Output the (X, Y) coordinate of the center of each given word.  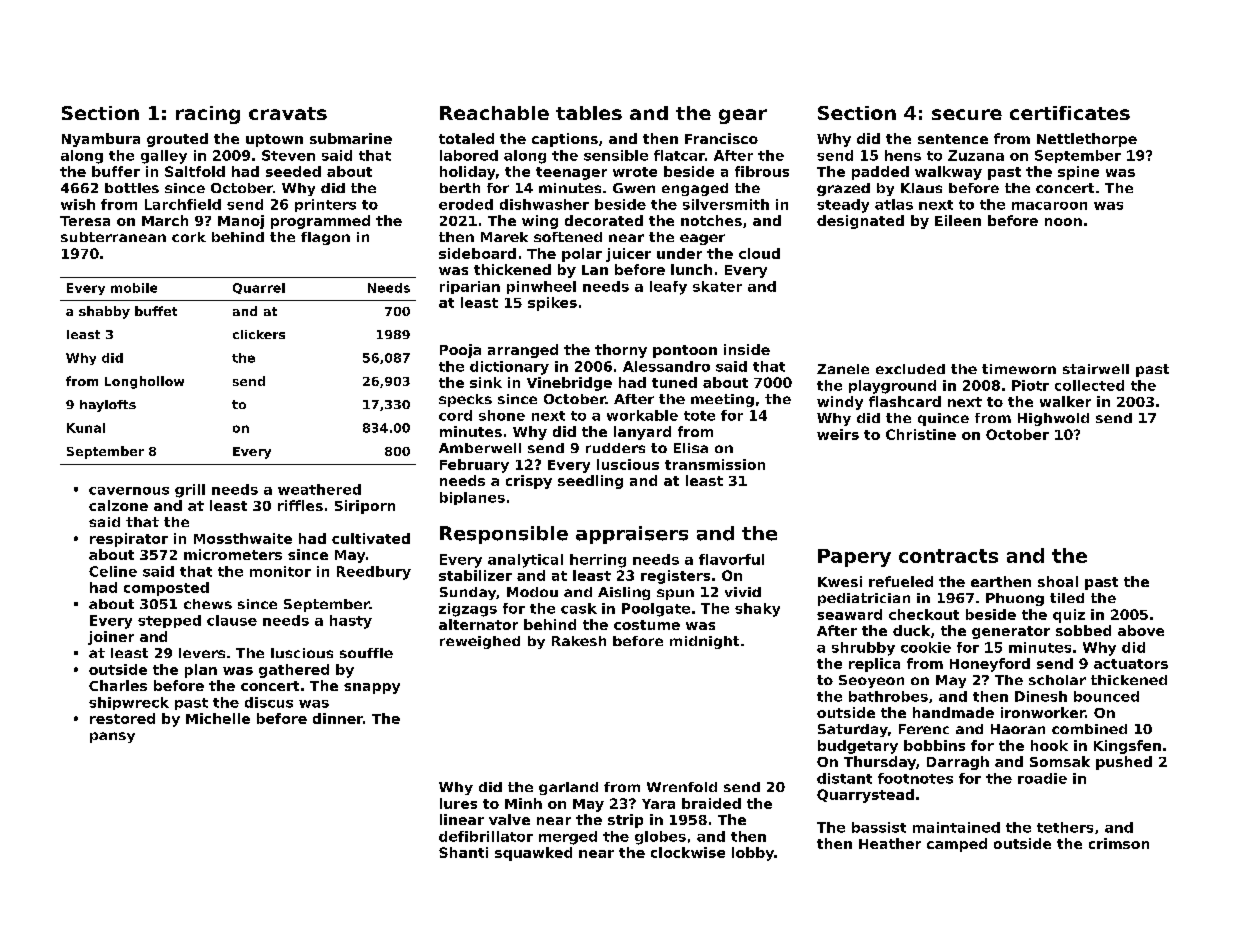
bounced (1106, 696)
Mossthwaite (243, 538)
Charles (118, 685)
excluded (910, 369)
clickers (259, 334)
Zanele (843, 369)
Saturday (853, 730)
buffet (156, 311)
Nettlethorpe (1087, 140)
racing (208, 115)
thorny (621, 351)
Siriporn (365, 507)
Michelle (218, 718)
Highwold (1053, 419)
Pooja (460, 351)
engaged (695, 189)
